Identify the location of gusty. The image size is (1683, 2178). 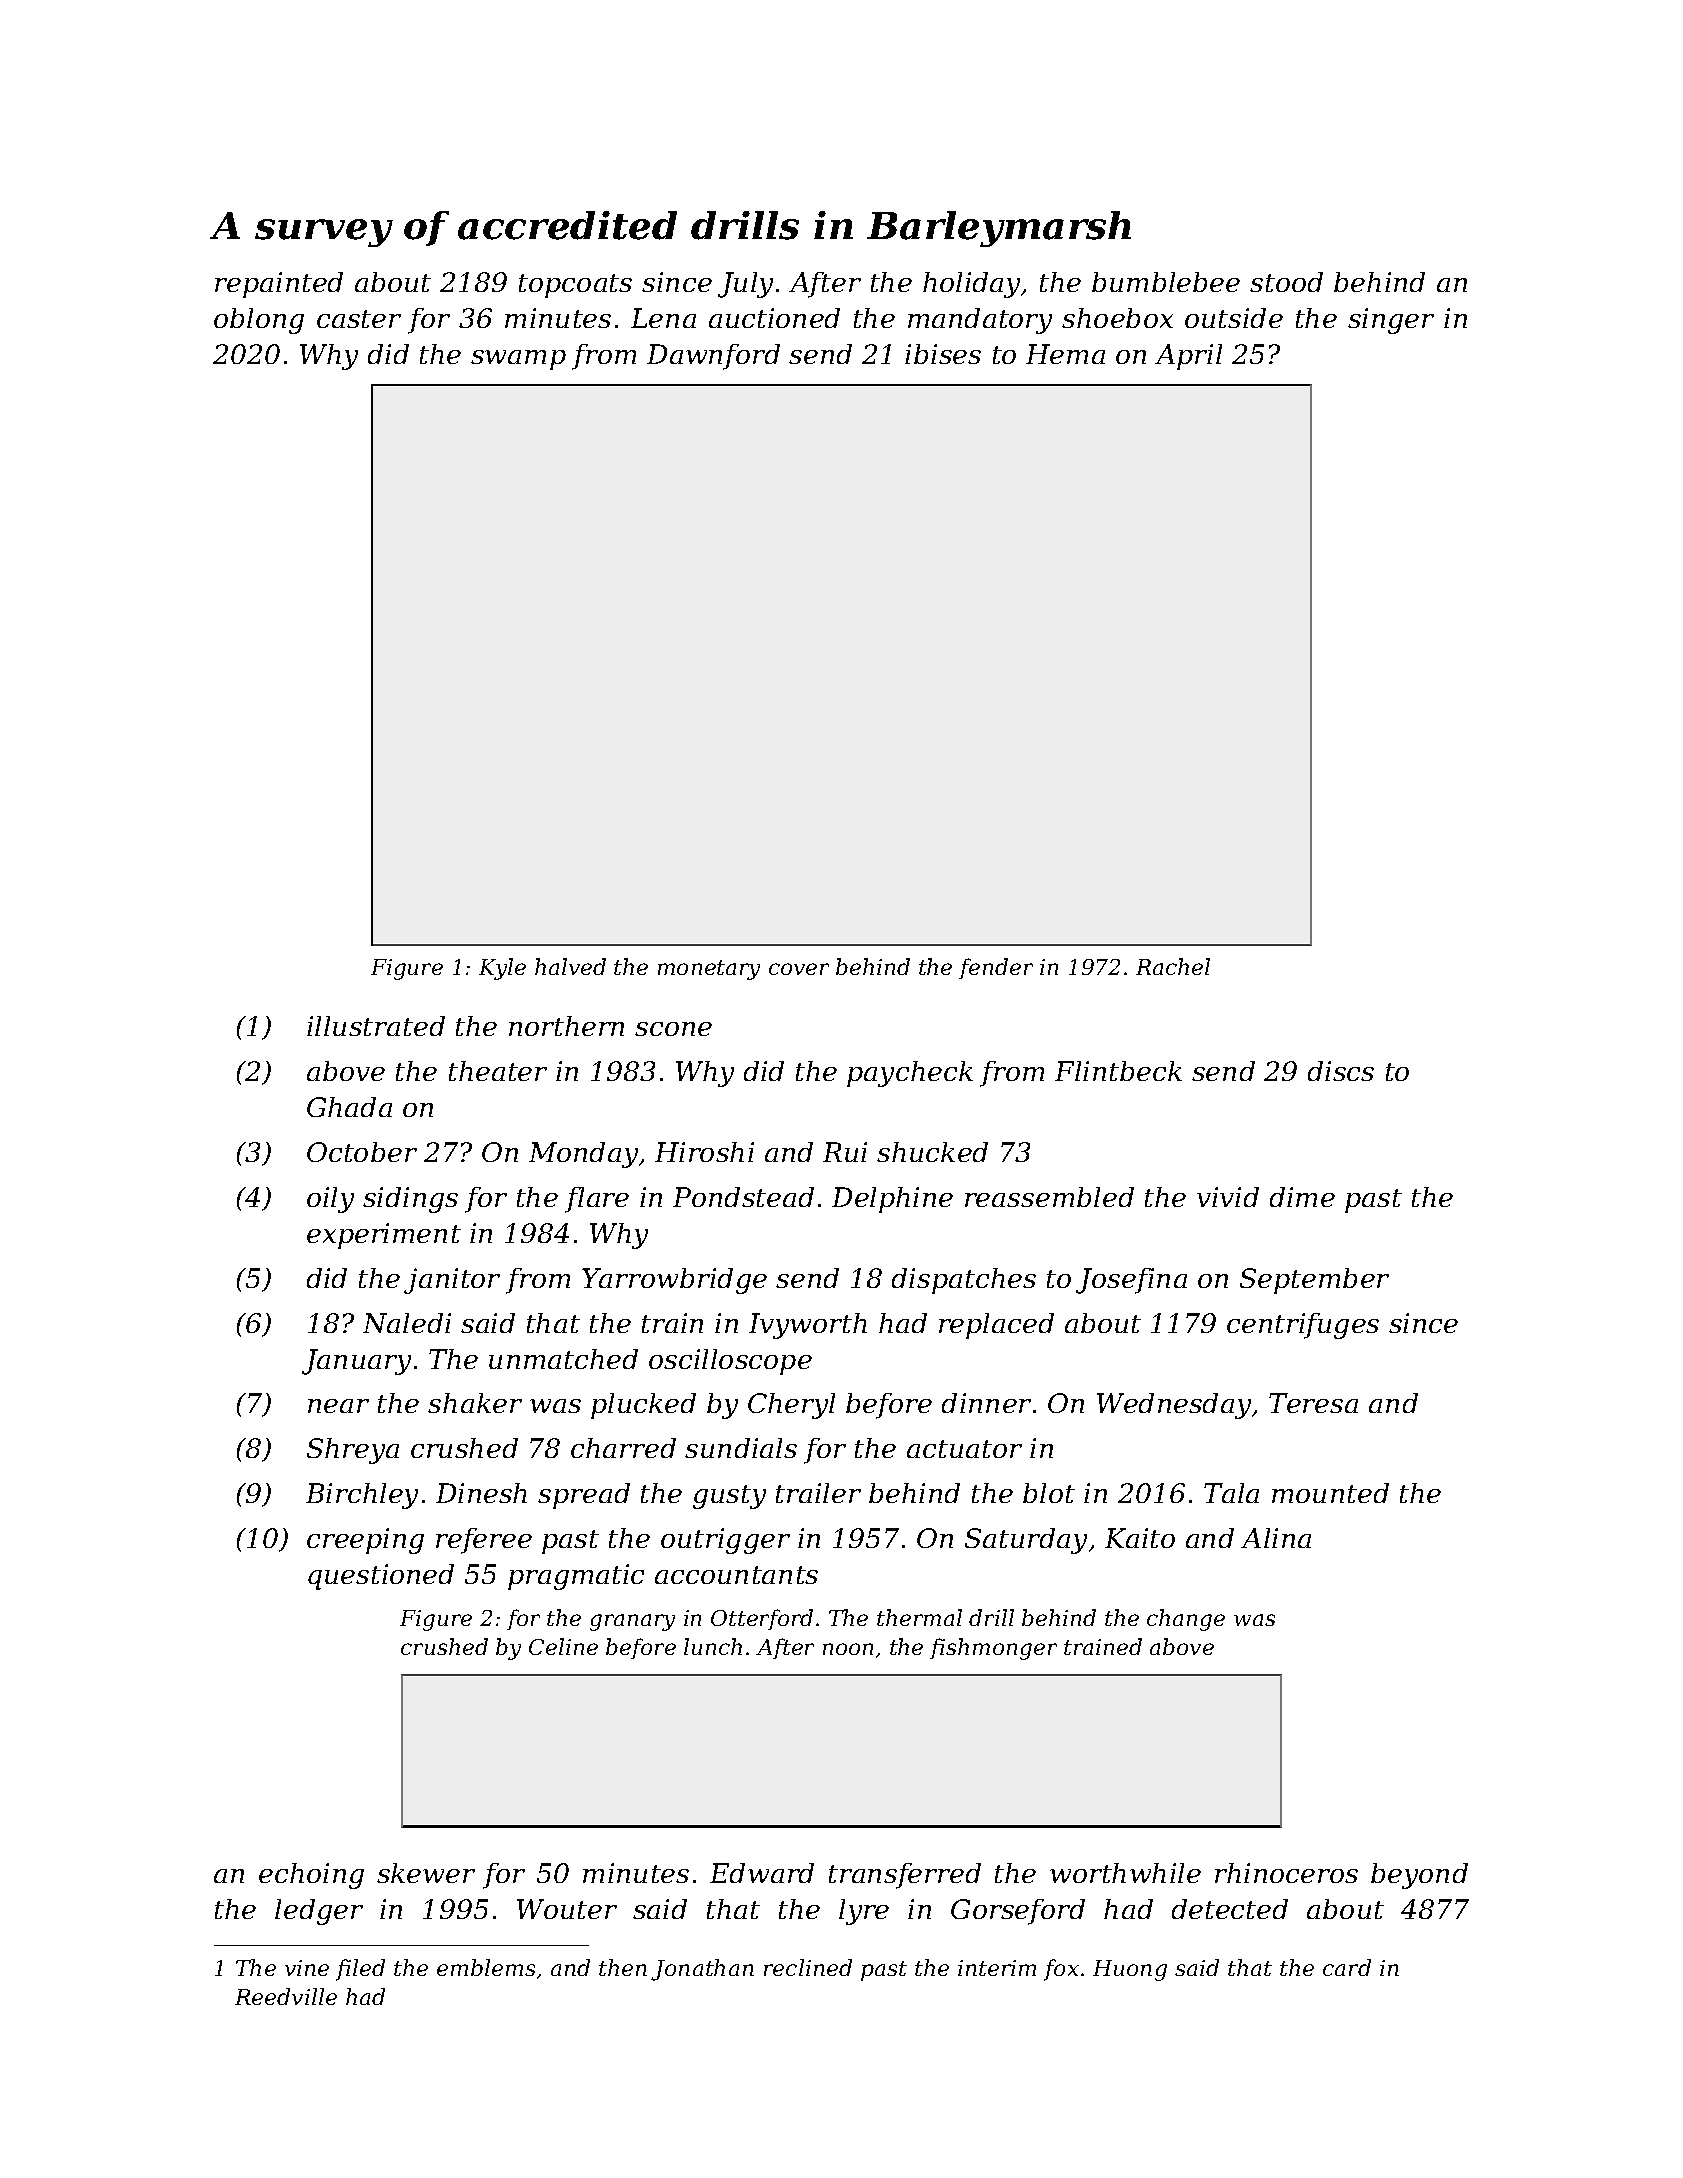
(729, 1497).
